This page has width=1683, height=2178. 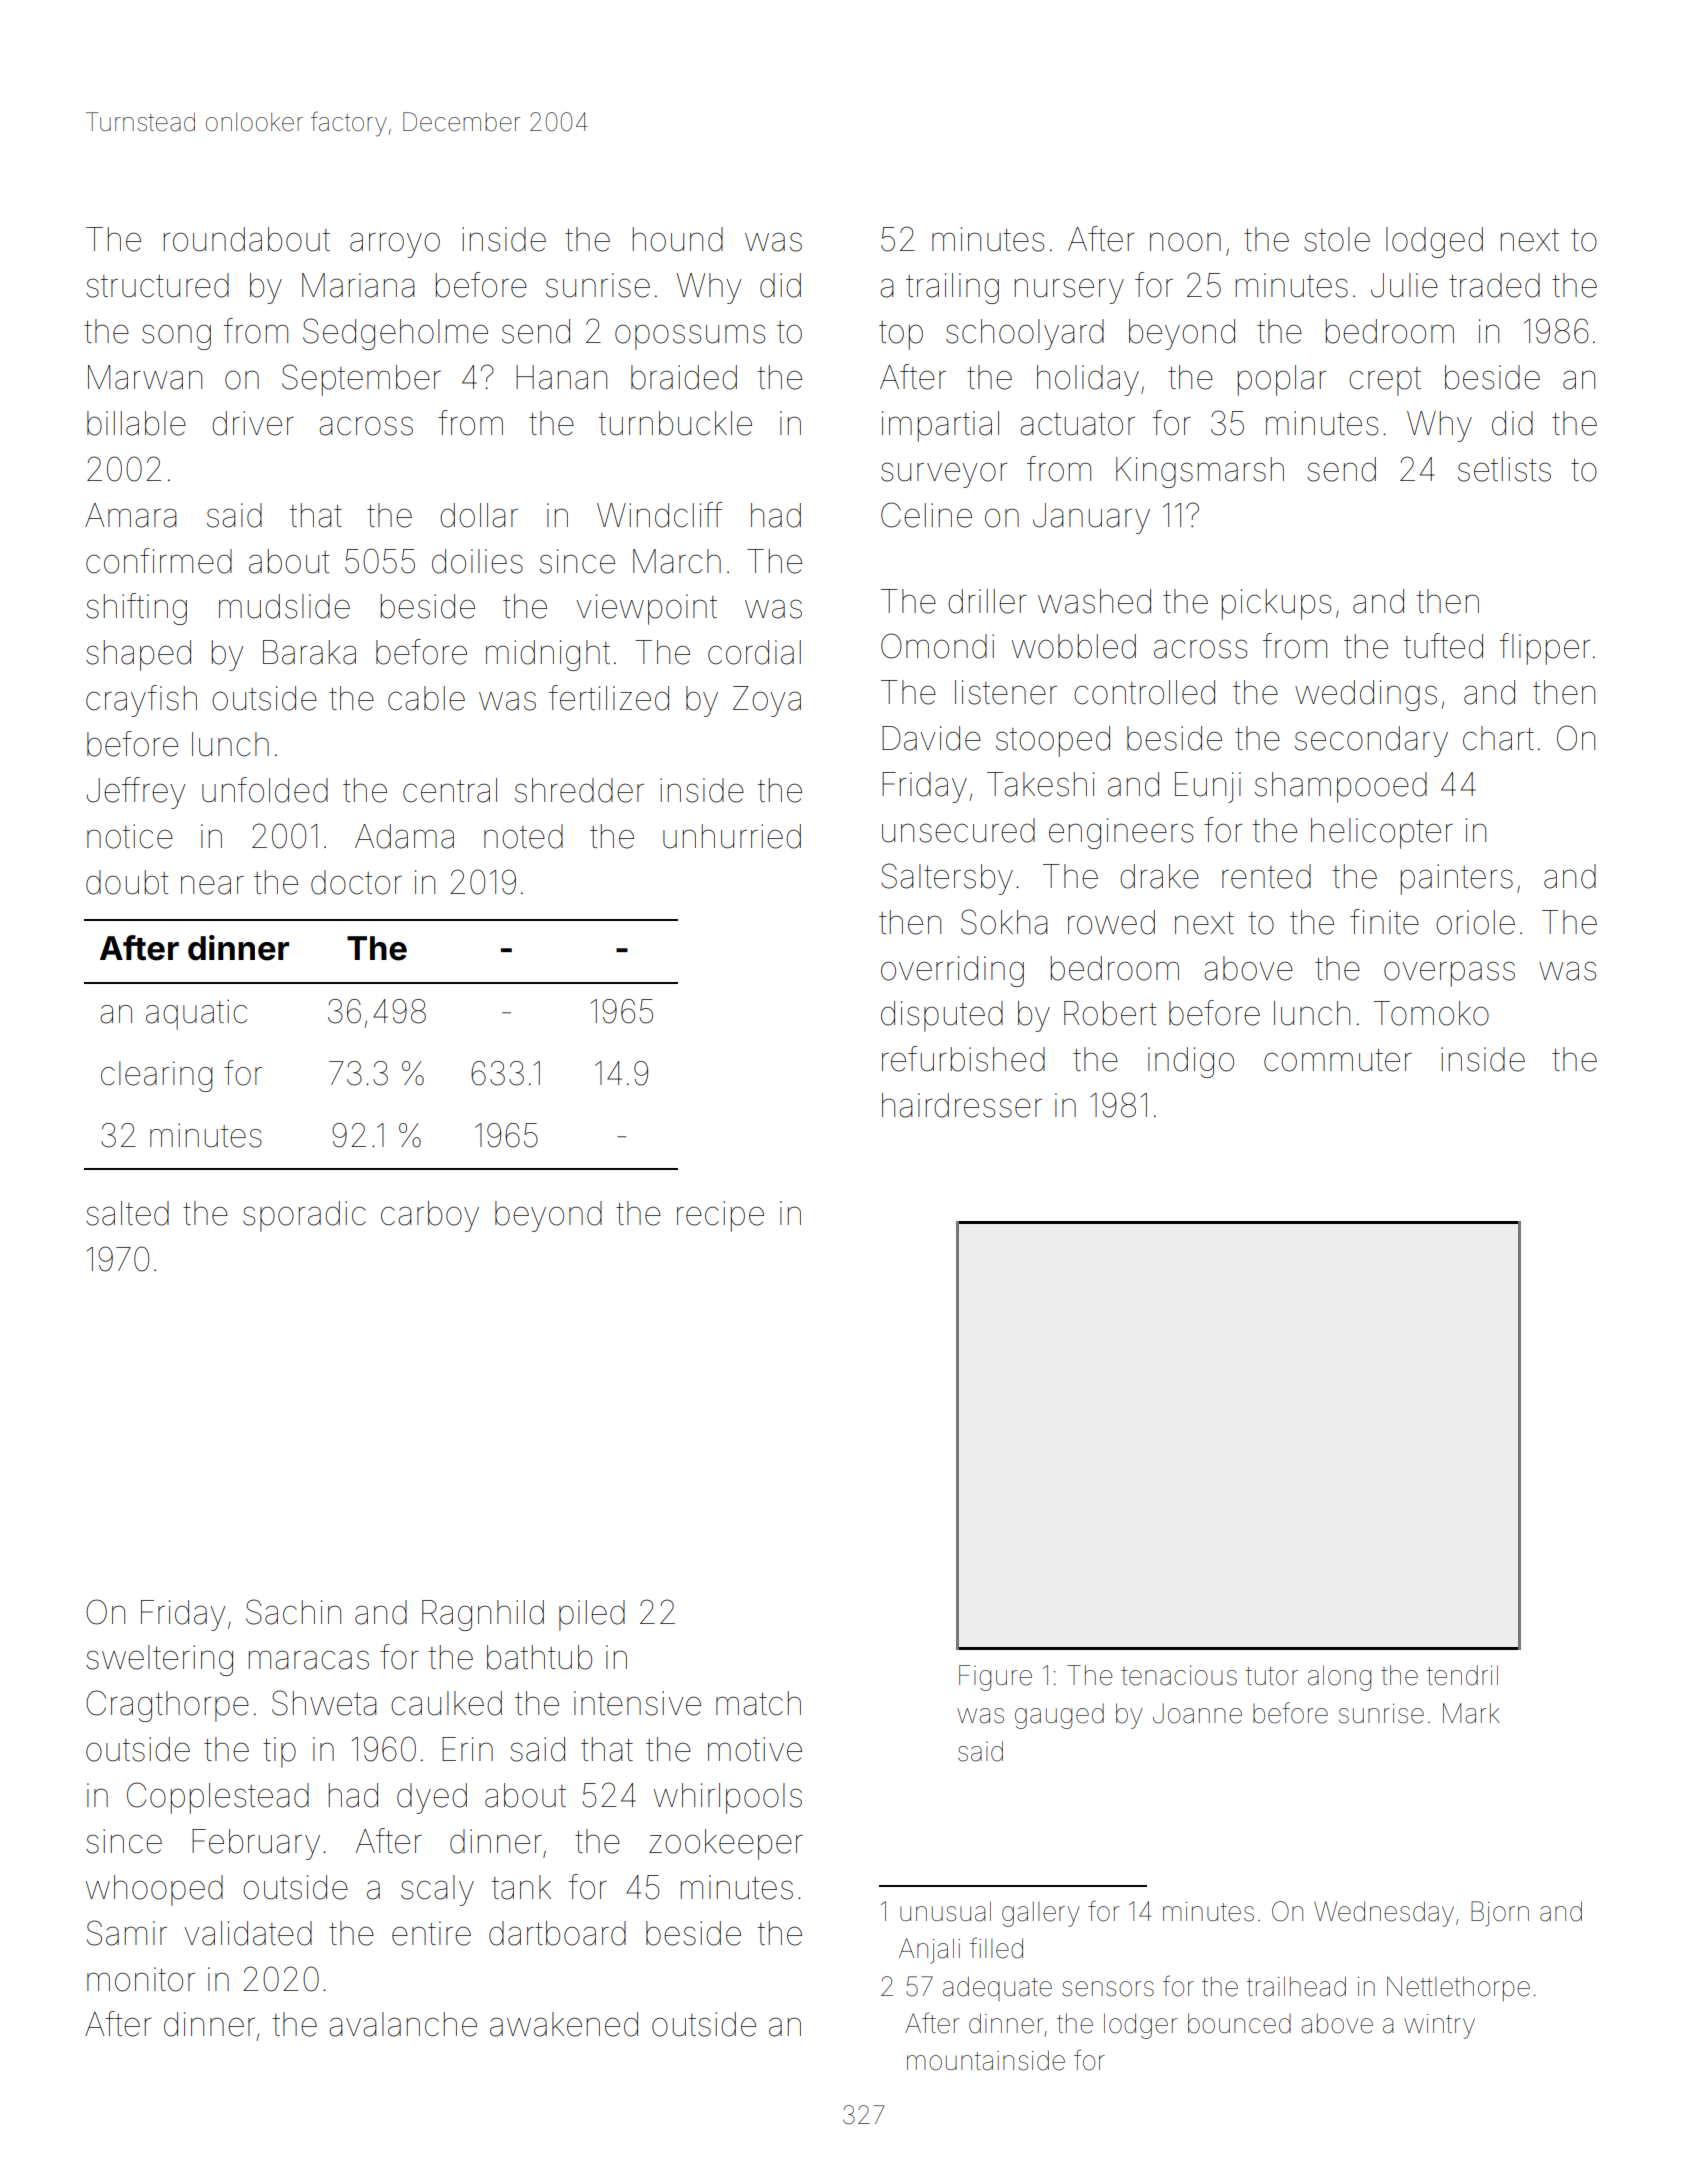 What do you see at coordinates (1434, 242) in the page?
I see `lodged` at bounding box center [1434, 242].
